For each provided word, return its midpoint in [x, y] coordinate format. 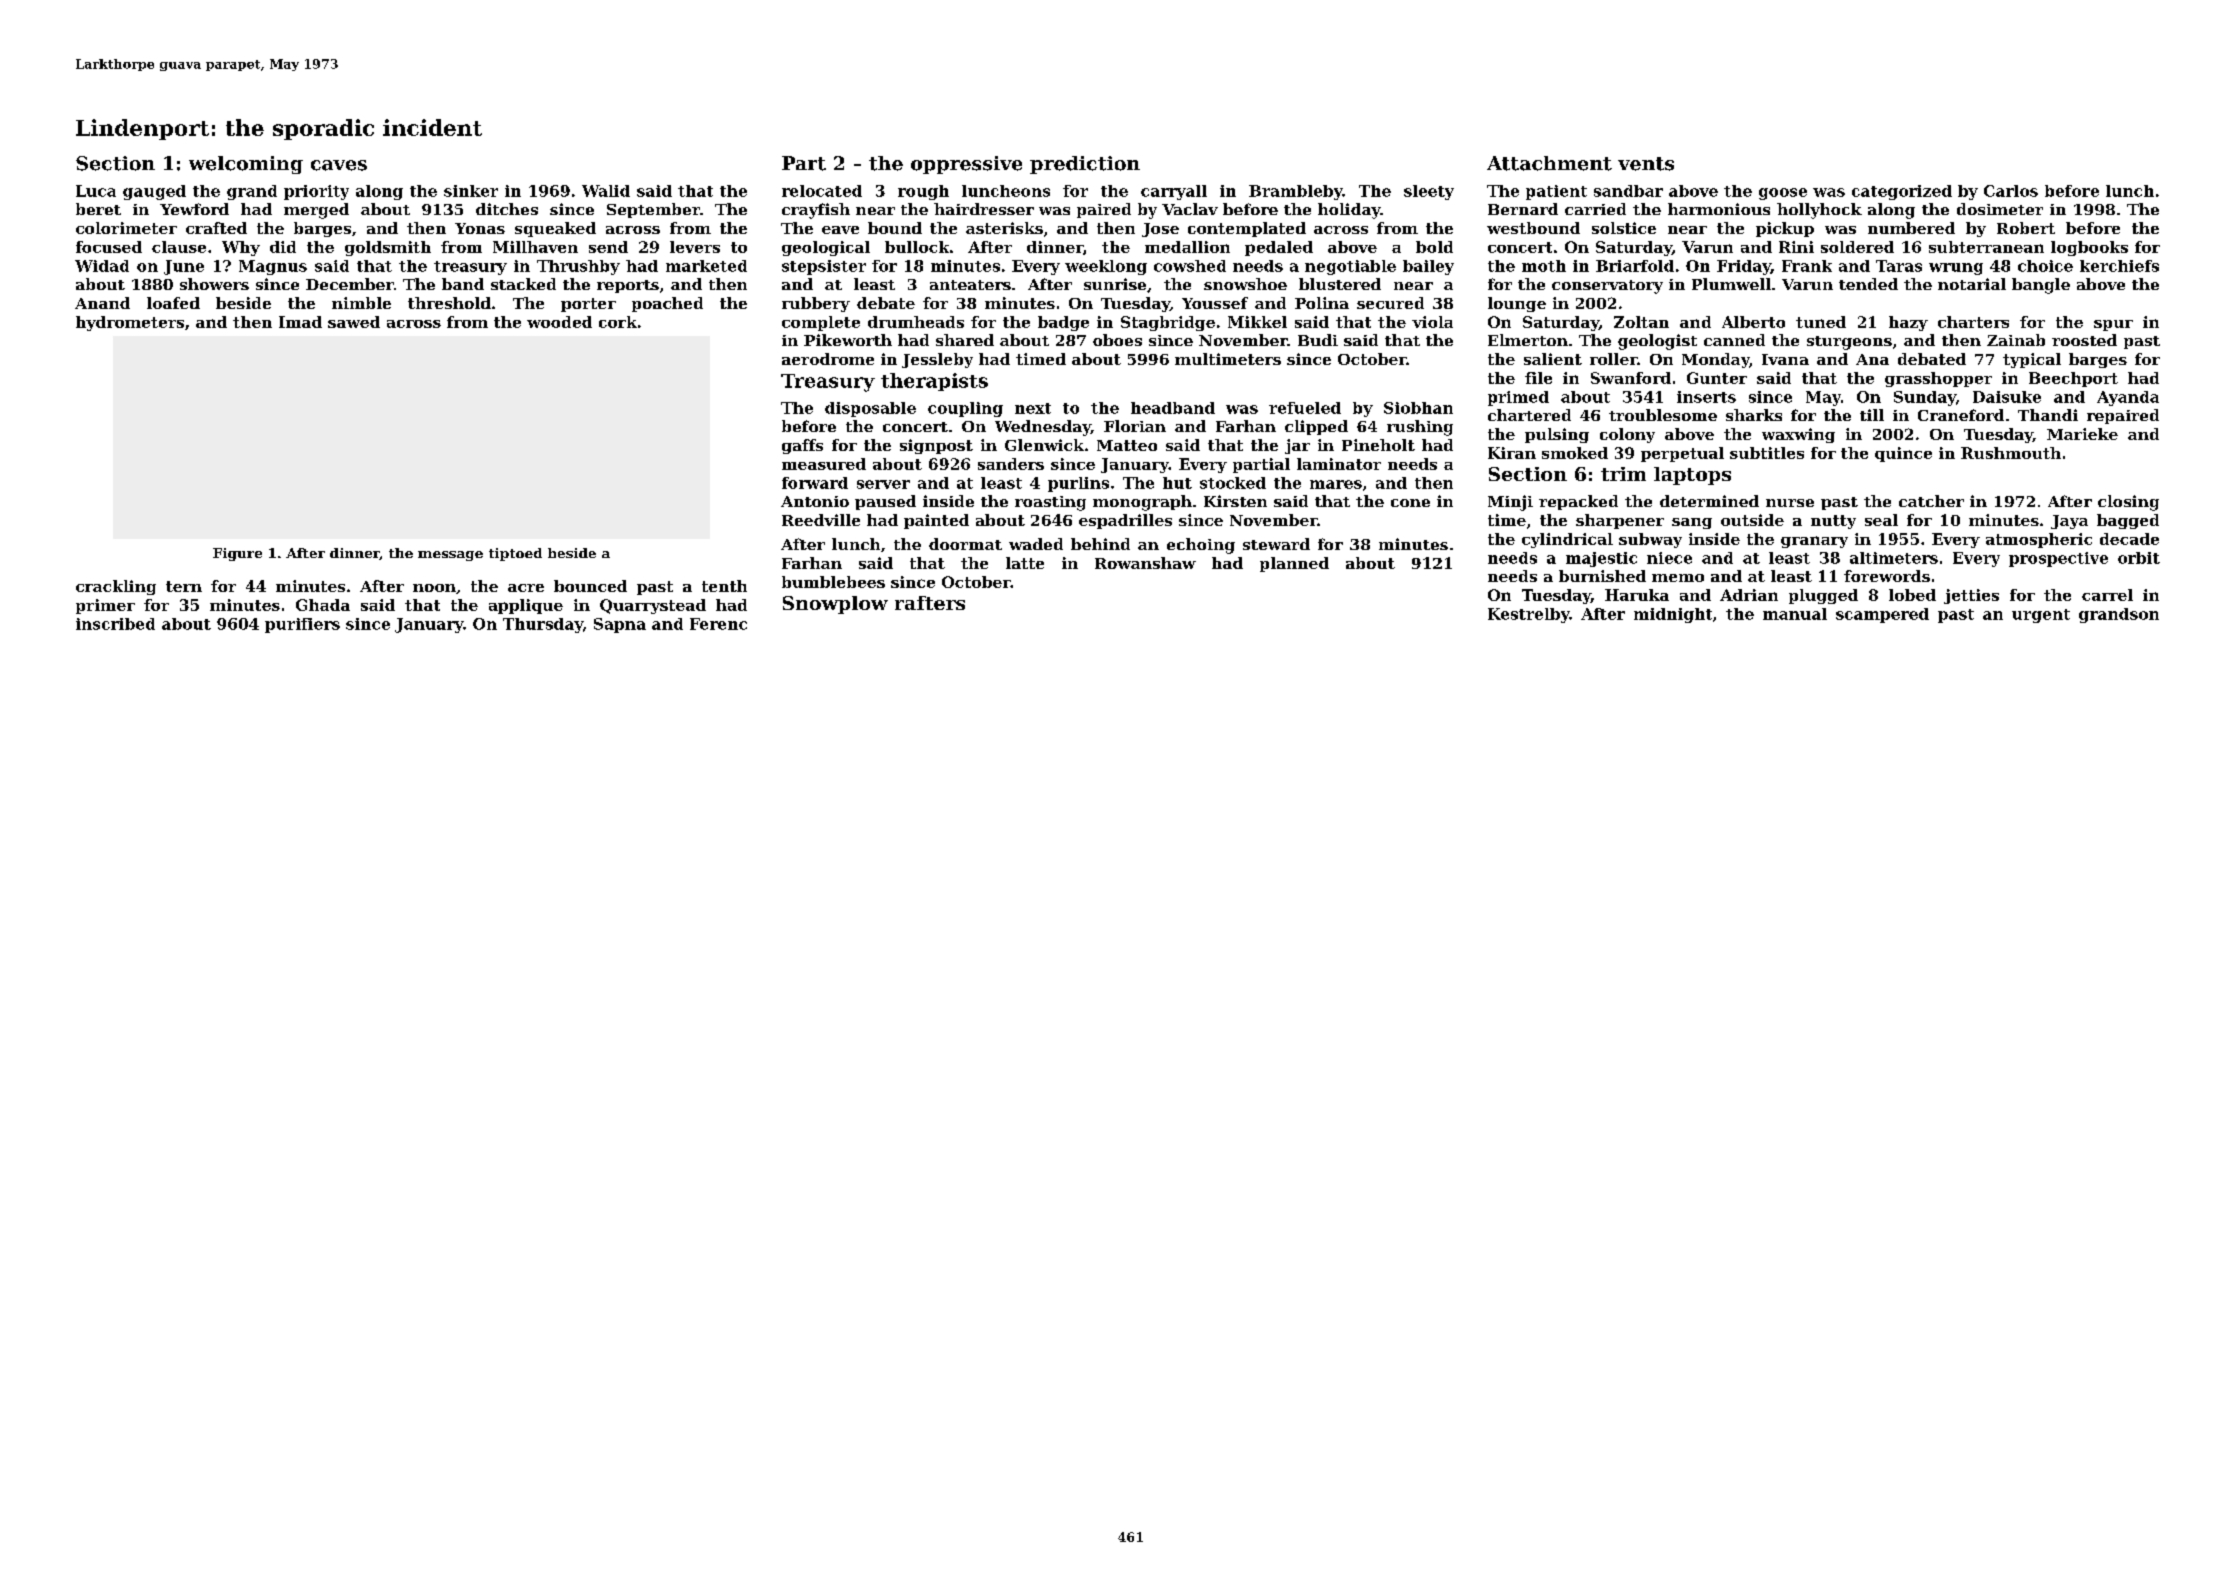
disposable [870, 409]
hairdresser [984, 209]
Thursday [543, 625]
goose [1783, 194]
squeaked [555, 229]
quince [1903, 454]
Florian [1135, 426]
